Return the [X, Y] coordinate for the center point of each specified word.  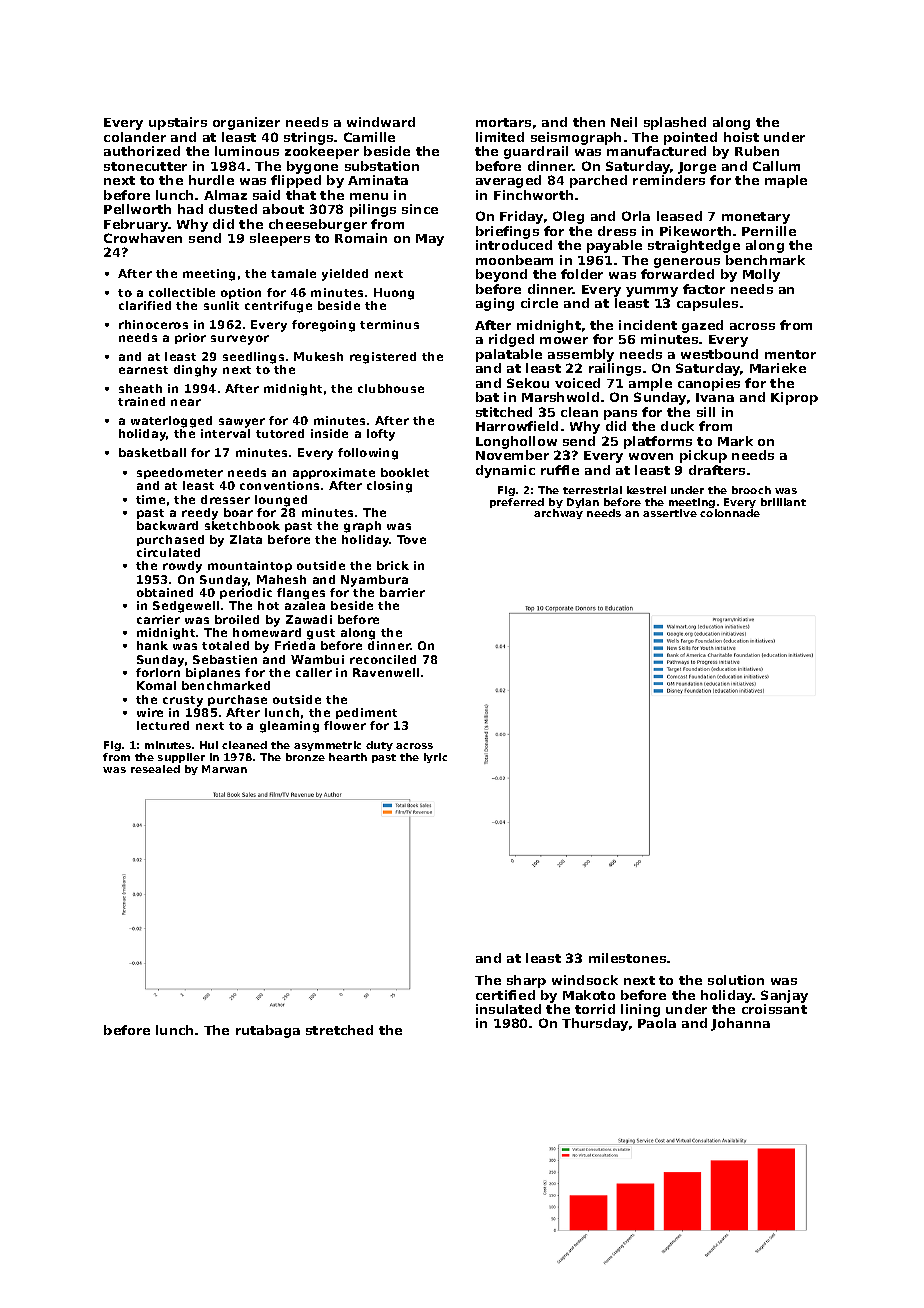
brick [393, 565]
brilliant [783, 502]
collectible [182, 292]
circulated [168, 552]
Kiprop [794, 398]
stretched [339, 1030]
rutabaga [268, 1031]
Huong [394, 294]
